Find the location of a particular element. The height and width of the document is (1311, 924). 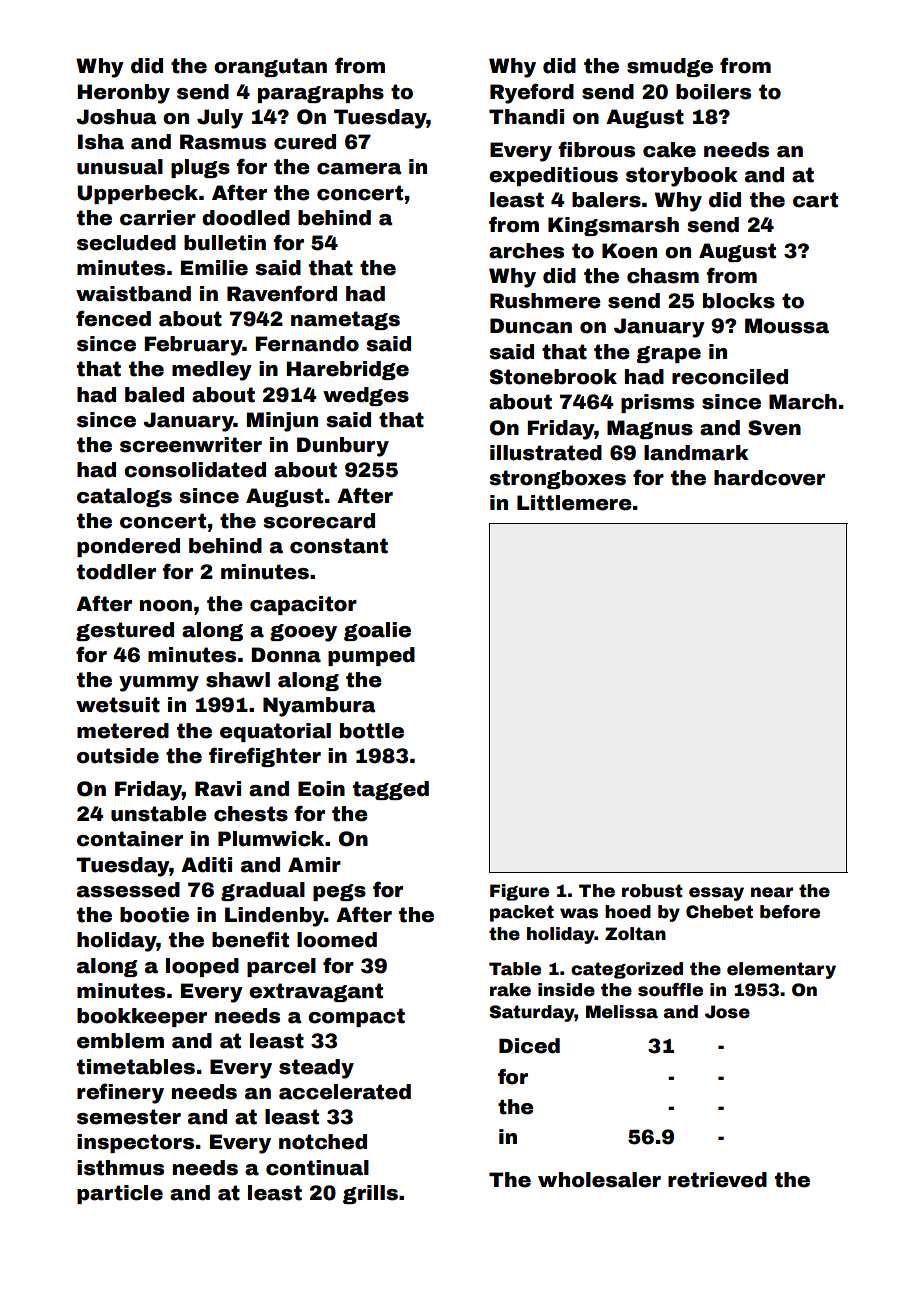

assessed is located at coordinates (128, 890).
